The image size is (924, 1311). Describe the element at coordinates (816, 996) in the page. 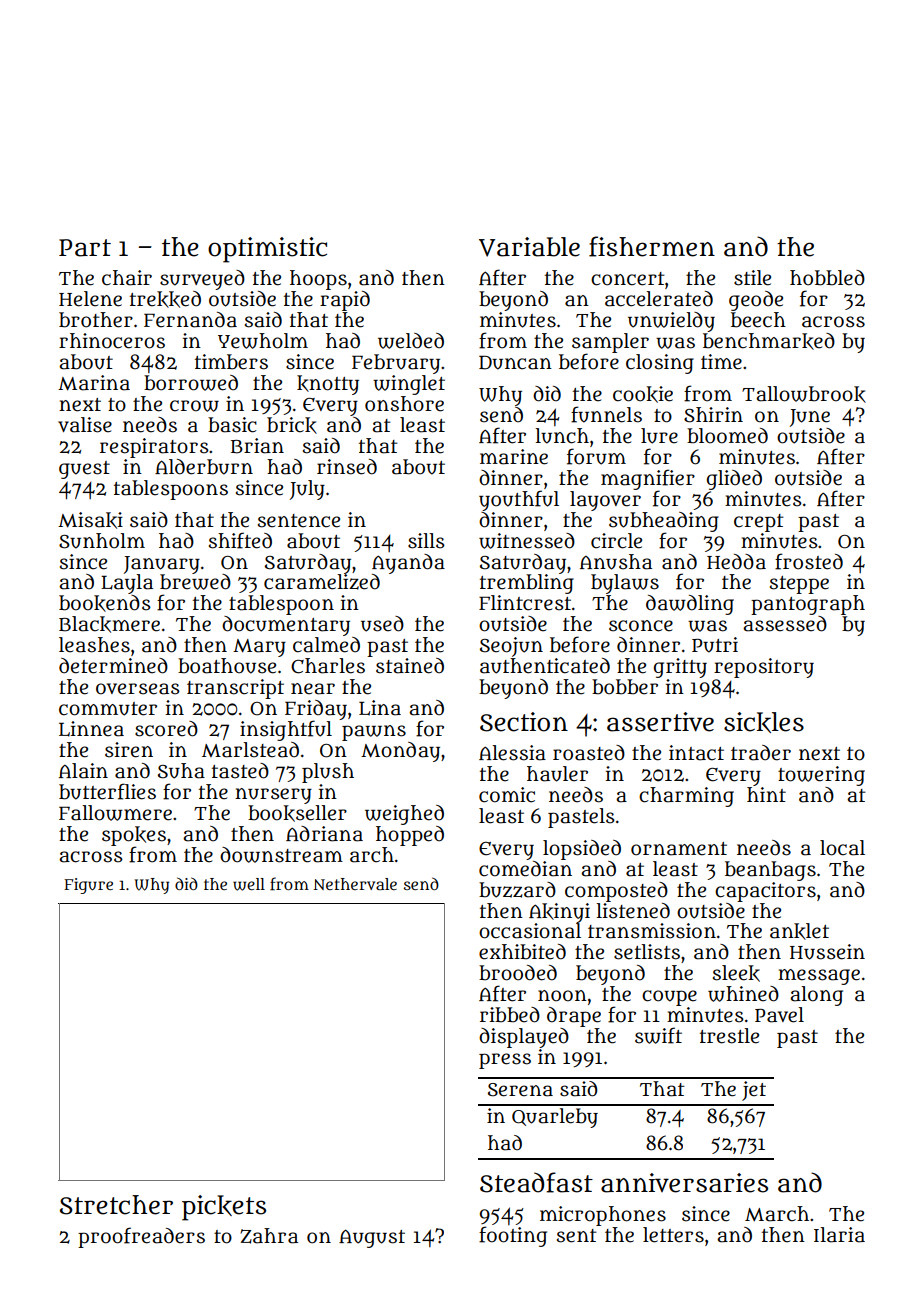

I see `along` at that location.
